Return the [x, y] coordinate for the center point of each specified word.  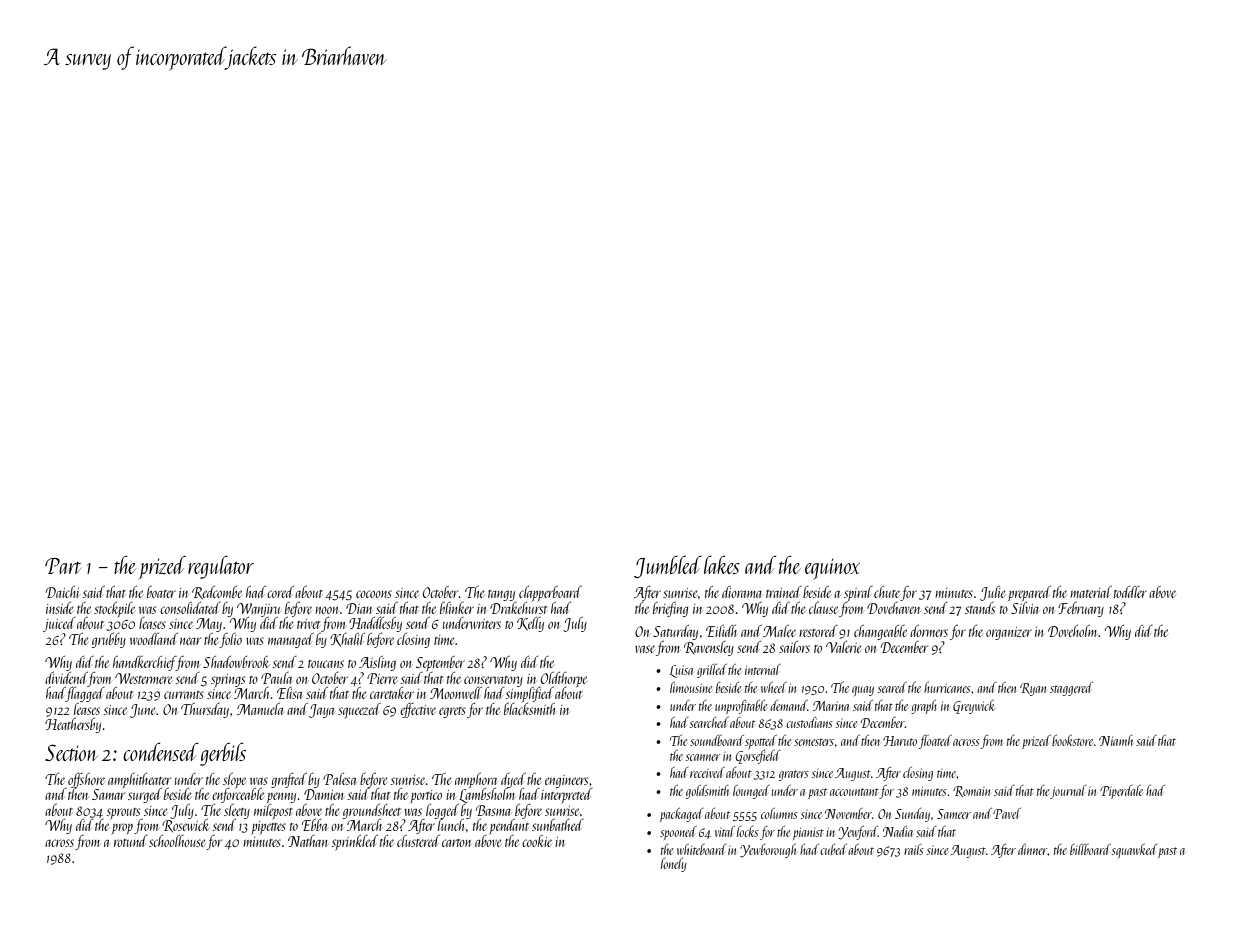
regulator [221, 567]
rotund [131, 841]
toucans [326, 664]
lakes [722, 565]
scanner [703, 757]
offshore [86, 780]
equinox [832, 569]
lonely [673, 865]
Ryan [1033, 689]
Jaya [321, 711]
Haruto [900, 741]
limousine [691, 687]
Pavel [1007, 813]
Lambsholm [487, 795]
